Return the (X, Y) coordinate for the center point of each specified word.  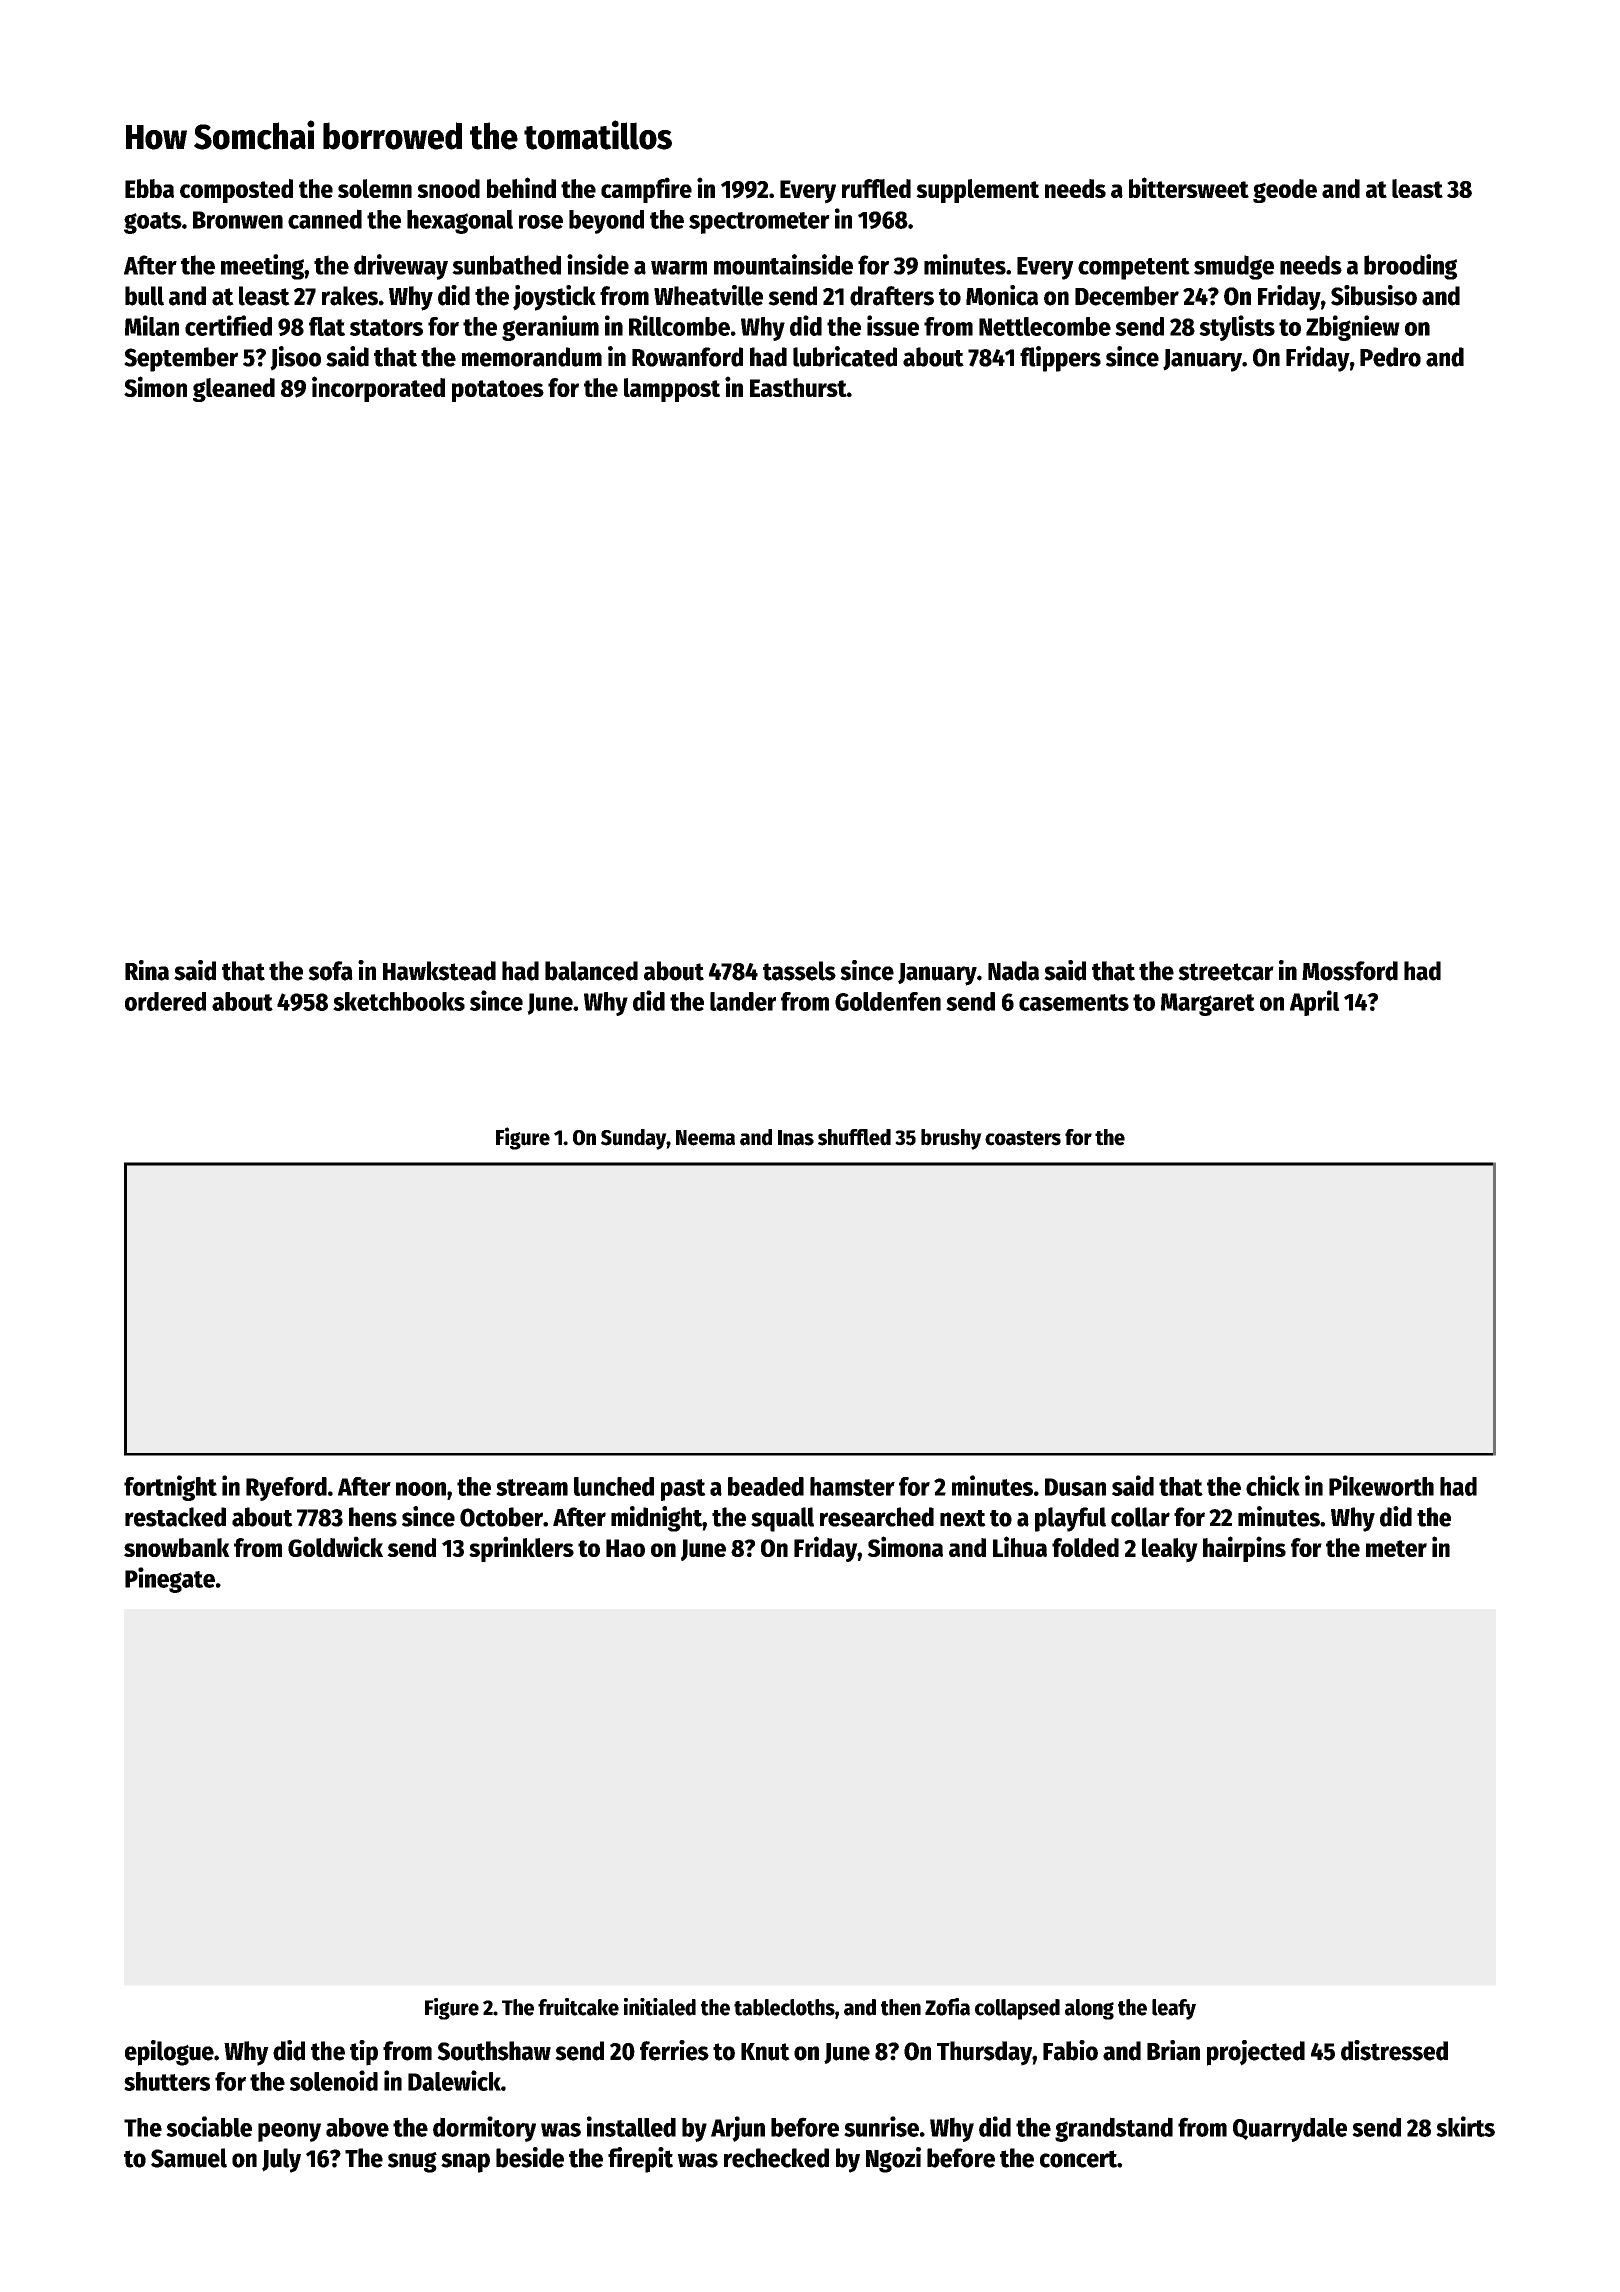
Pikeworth (1381, 1485)
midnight (656, 1519)
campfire (646, 190)
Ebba (149, 188)
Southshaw (494, 2051)
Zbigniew (1353, 328)
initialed (660, 2007)
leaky (1170, 1550)
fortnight (170, 1488)
